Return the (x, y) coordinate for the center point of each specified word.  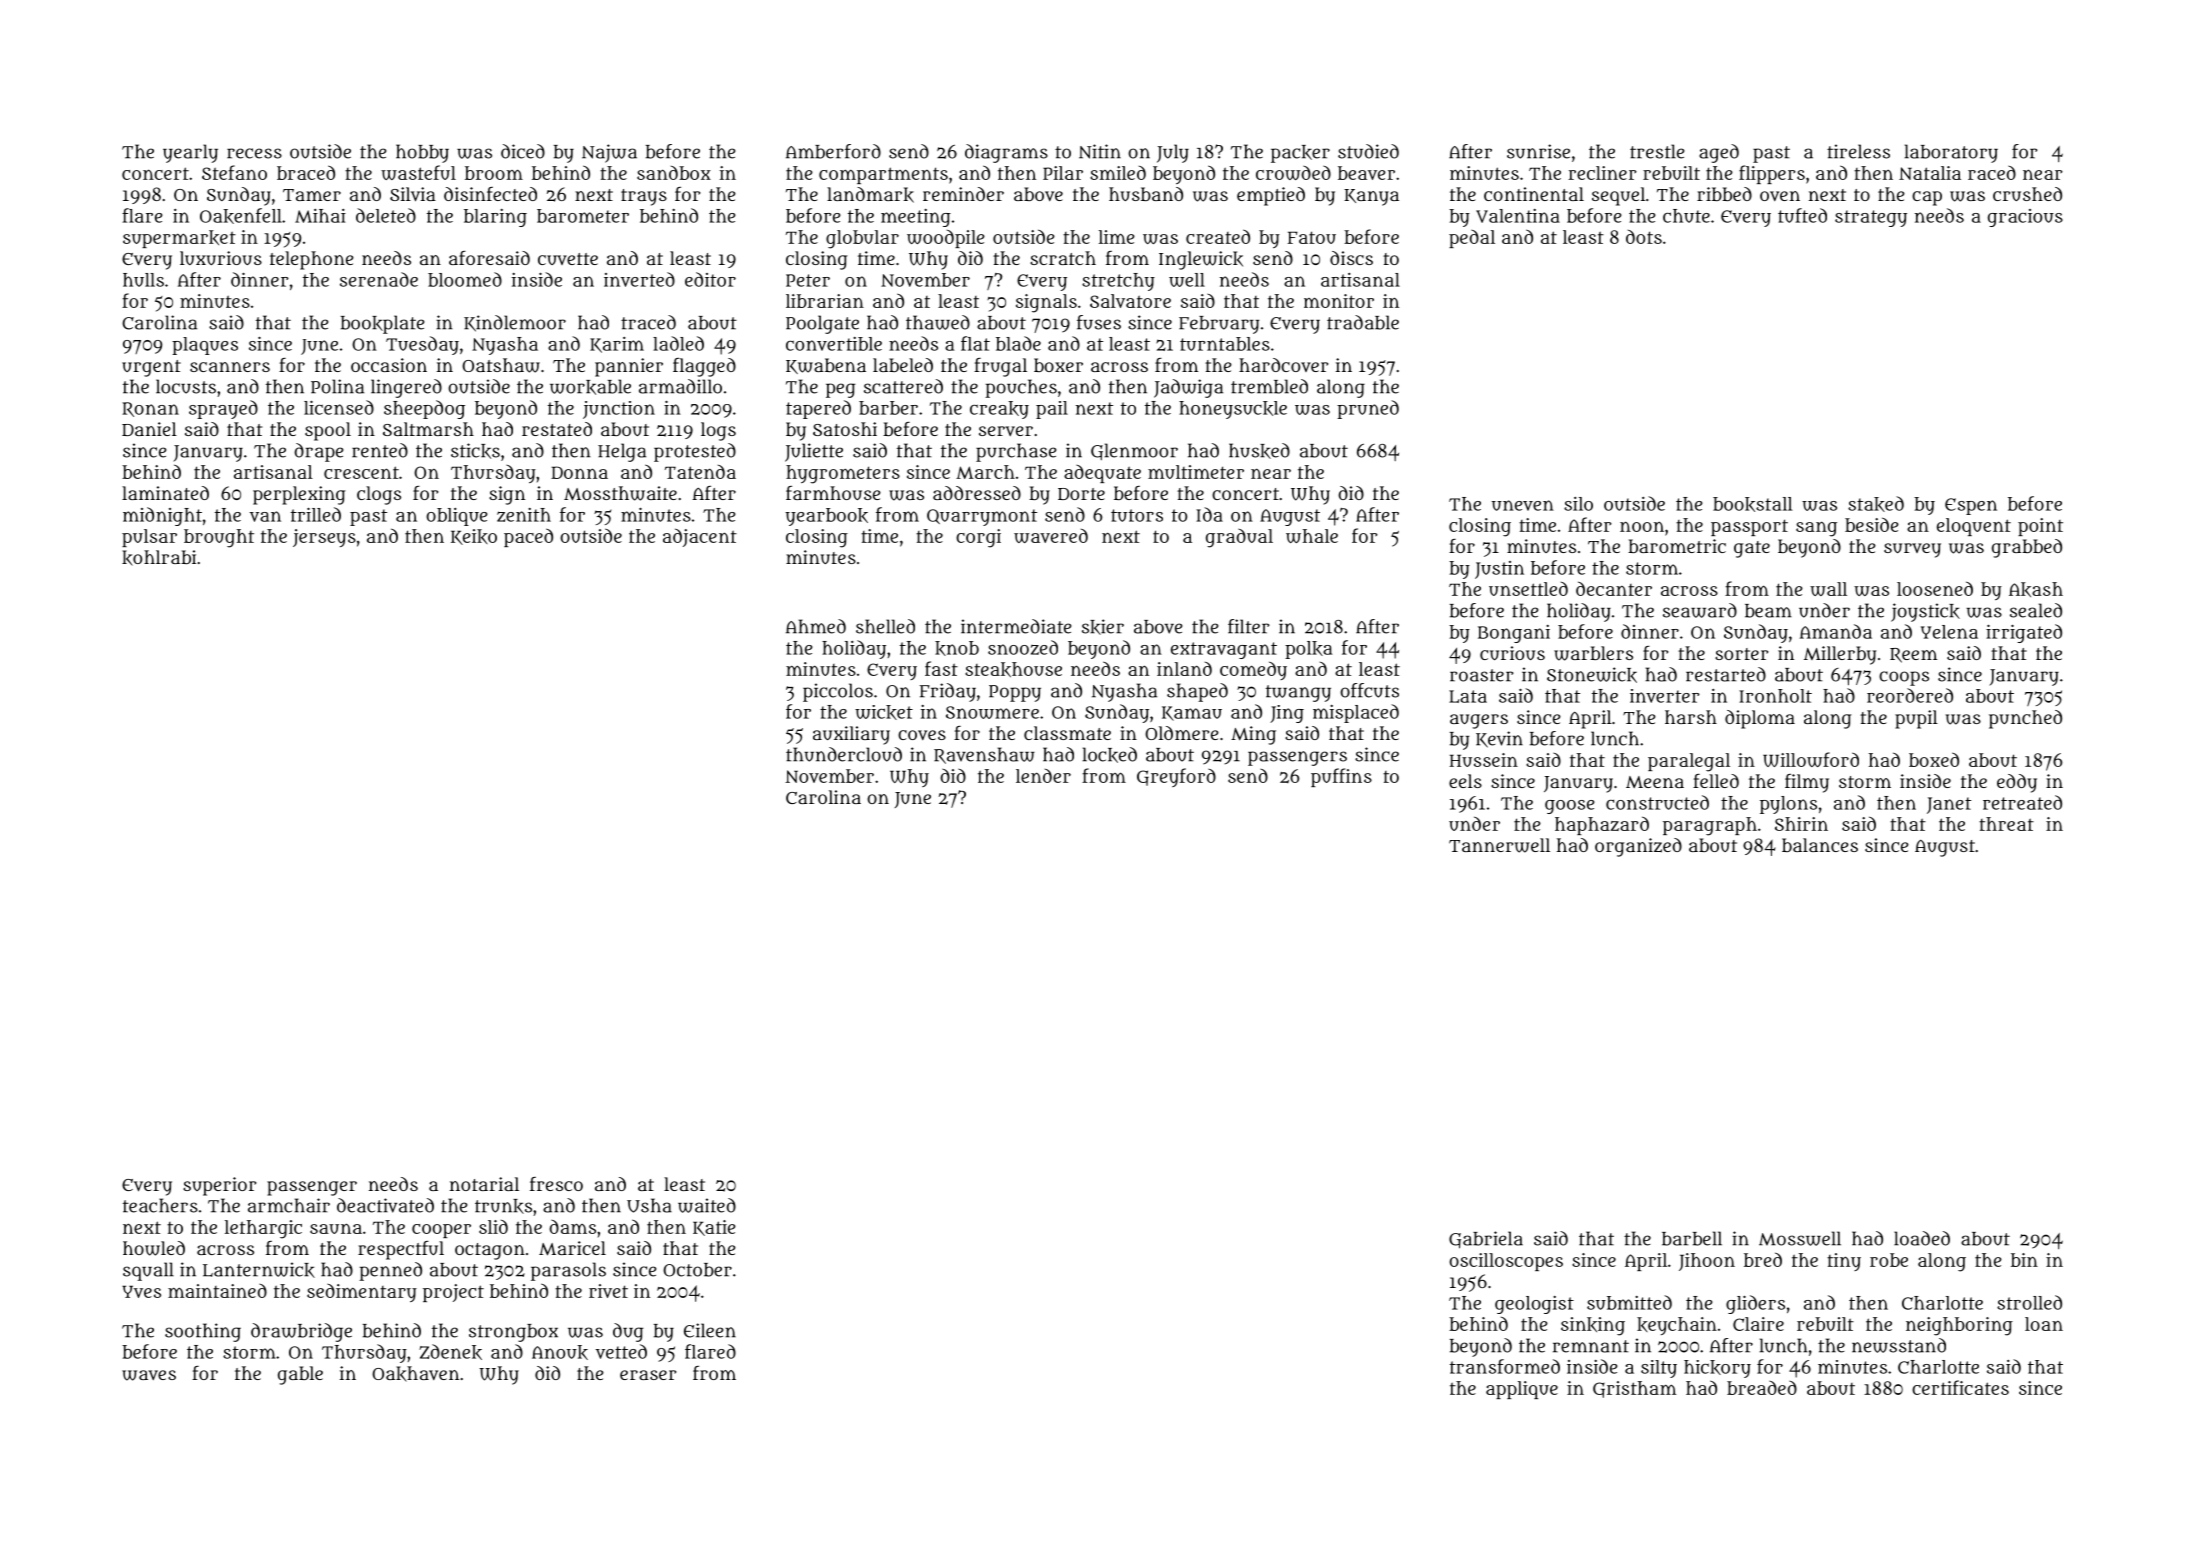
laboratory (1951, 153)
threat (2006, 824)
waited (707, 1205)
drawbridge (301, 1332)
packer (1300, 154)
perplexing (299, 495)
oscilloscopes (1506, 1262)
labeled (903, 365)
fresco (556, 1184)
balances (1820, 845)
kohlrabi (159, 558)
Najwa (609, 153)
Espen (1971, 506)
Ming (1253, 735)
